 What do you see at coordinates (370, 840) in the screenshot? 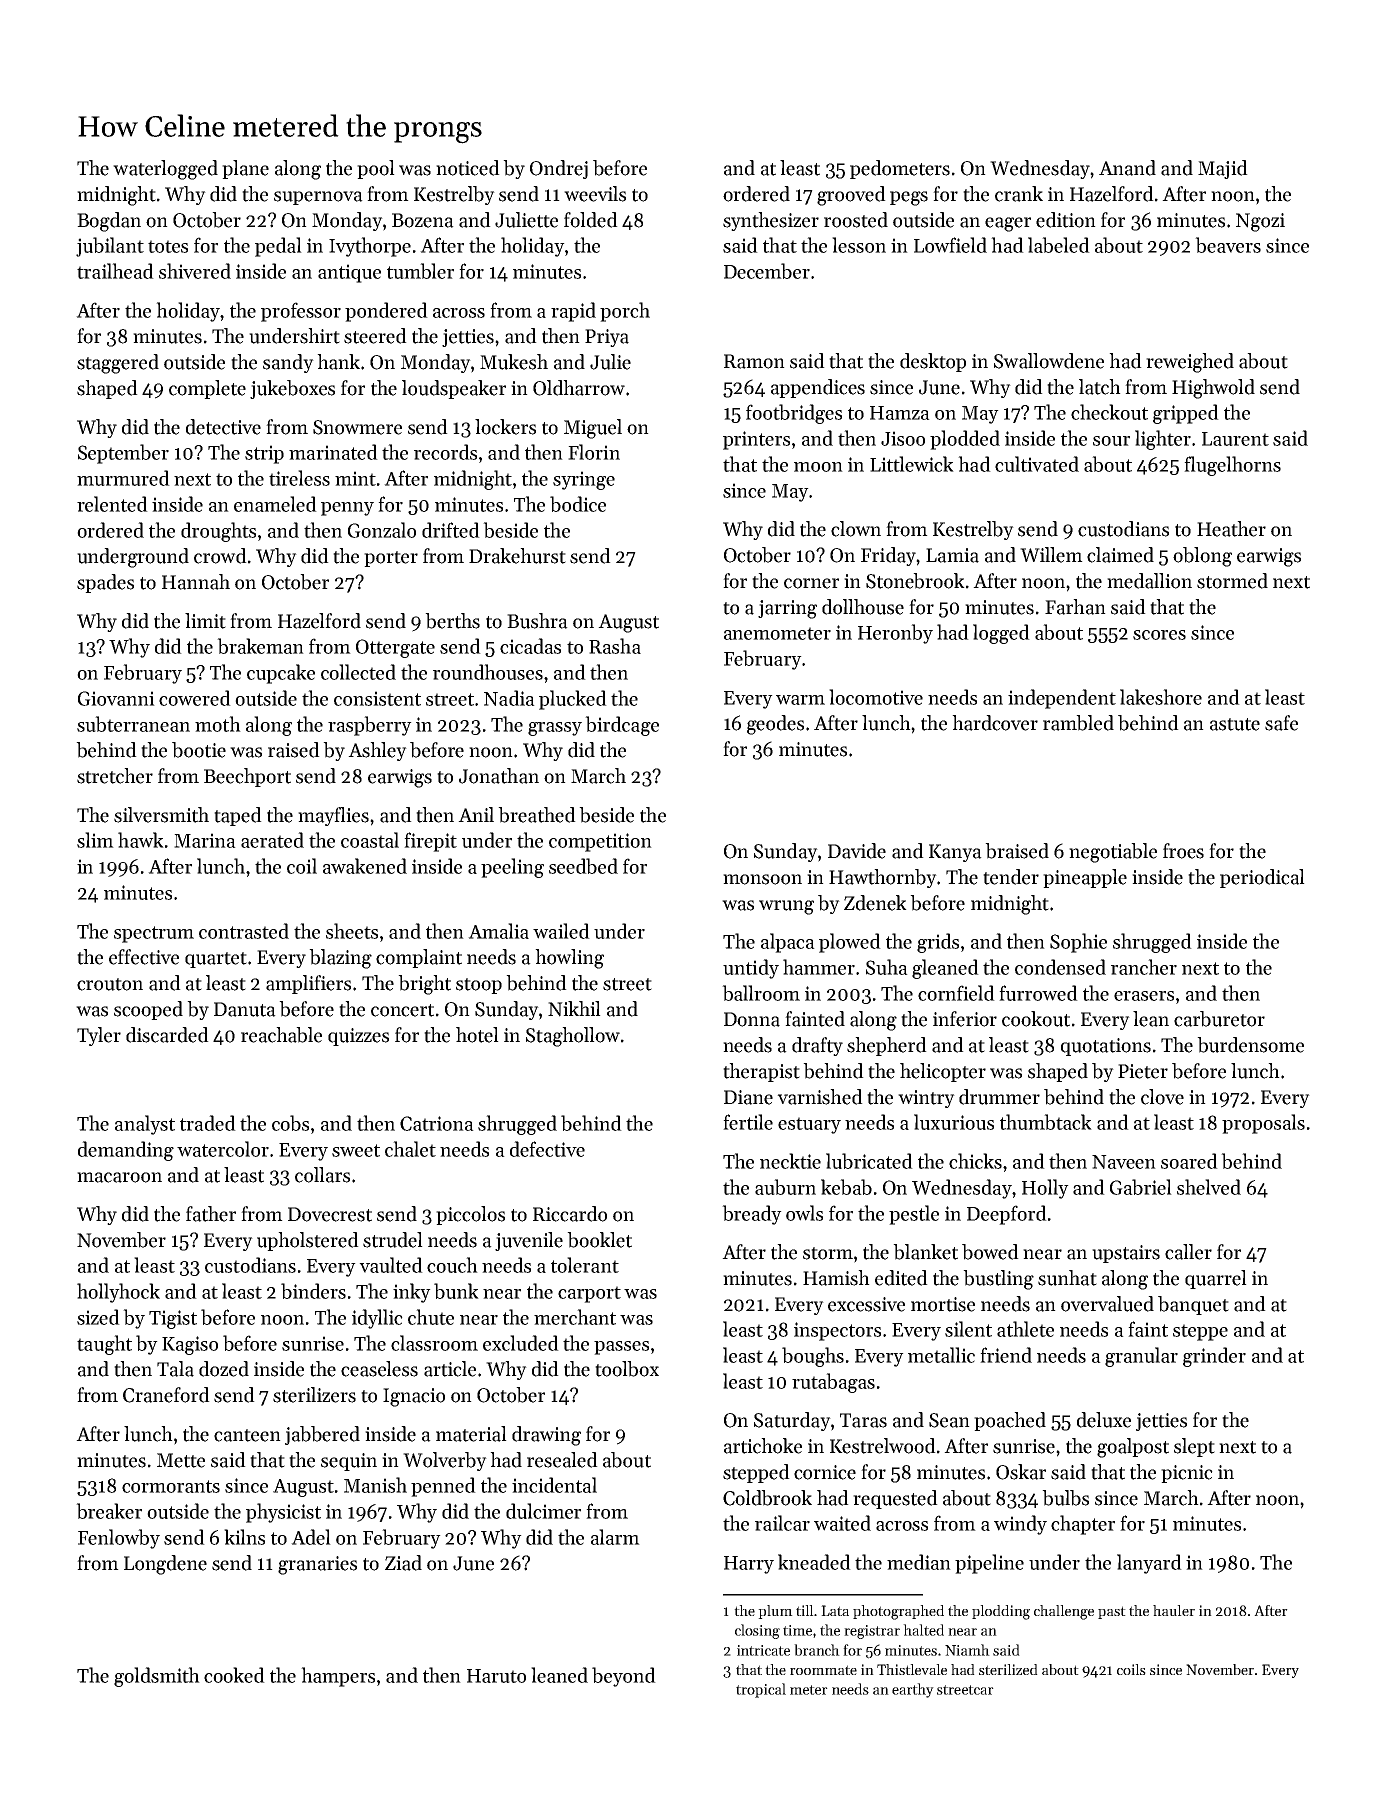
I see `coastal` at bounding box center [370, 840].
